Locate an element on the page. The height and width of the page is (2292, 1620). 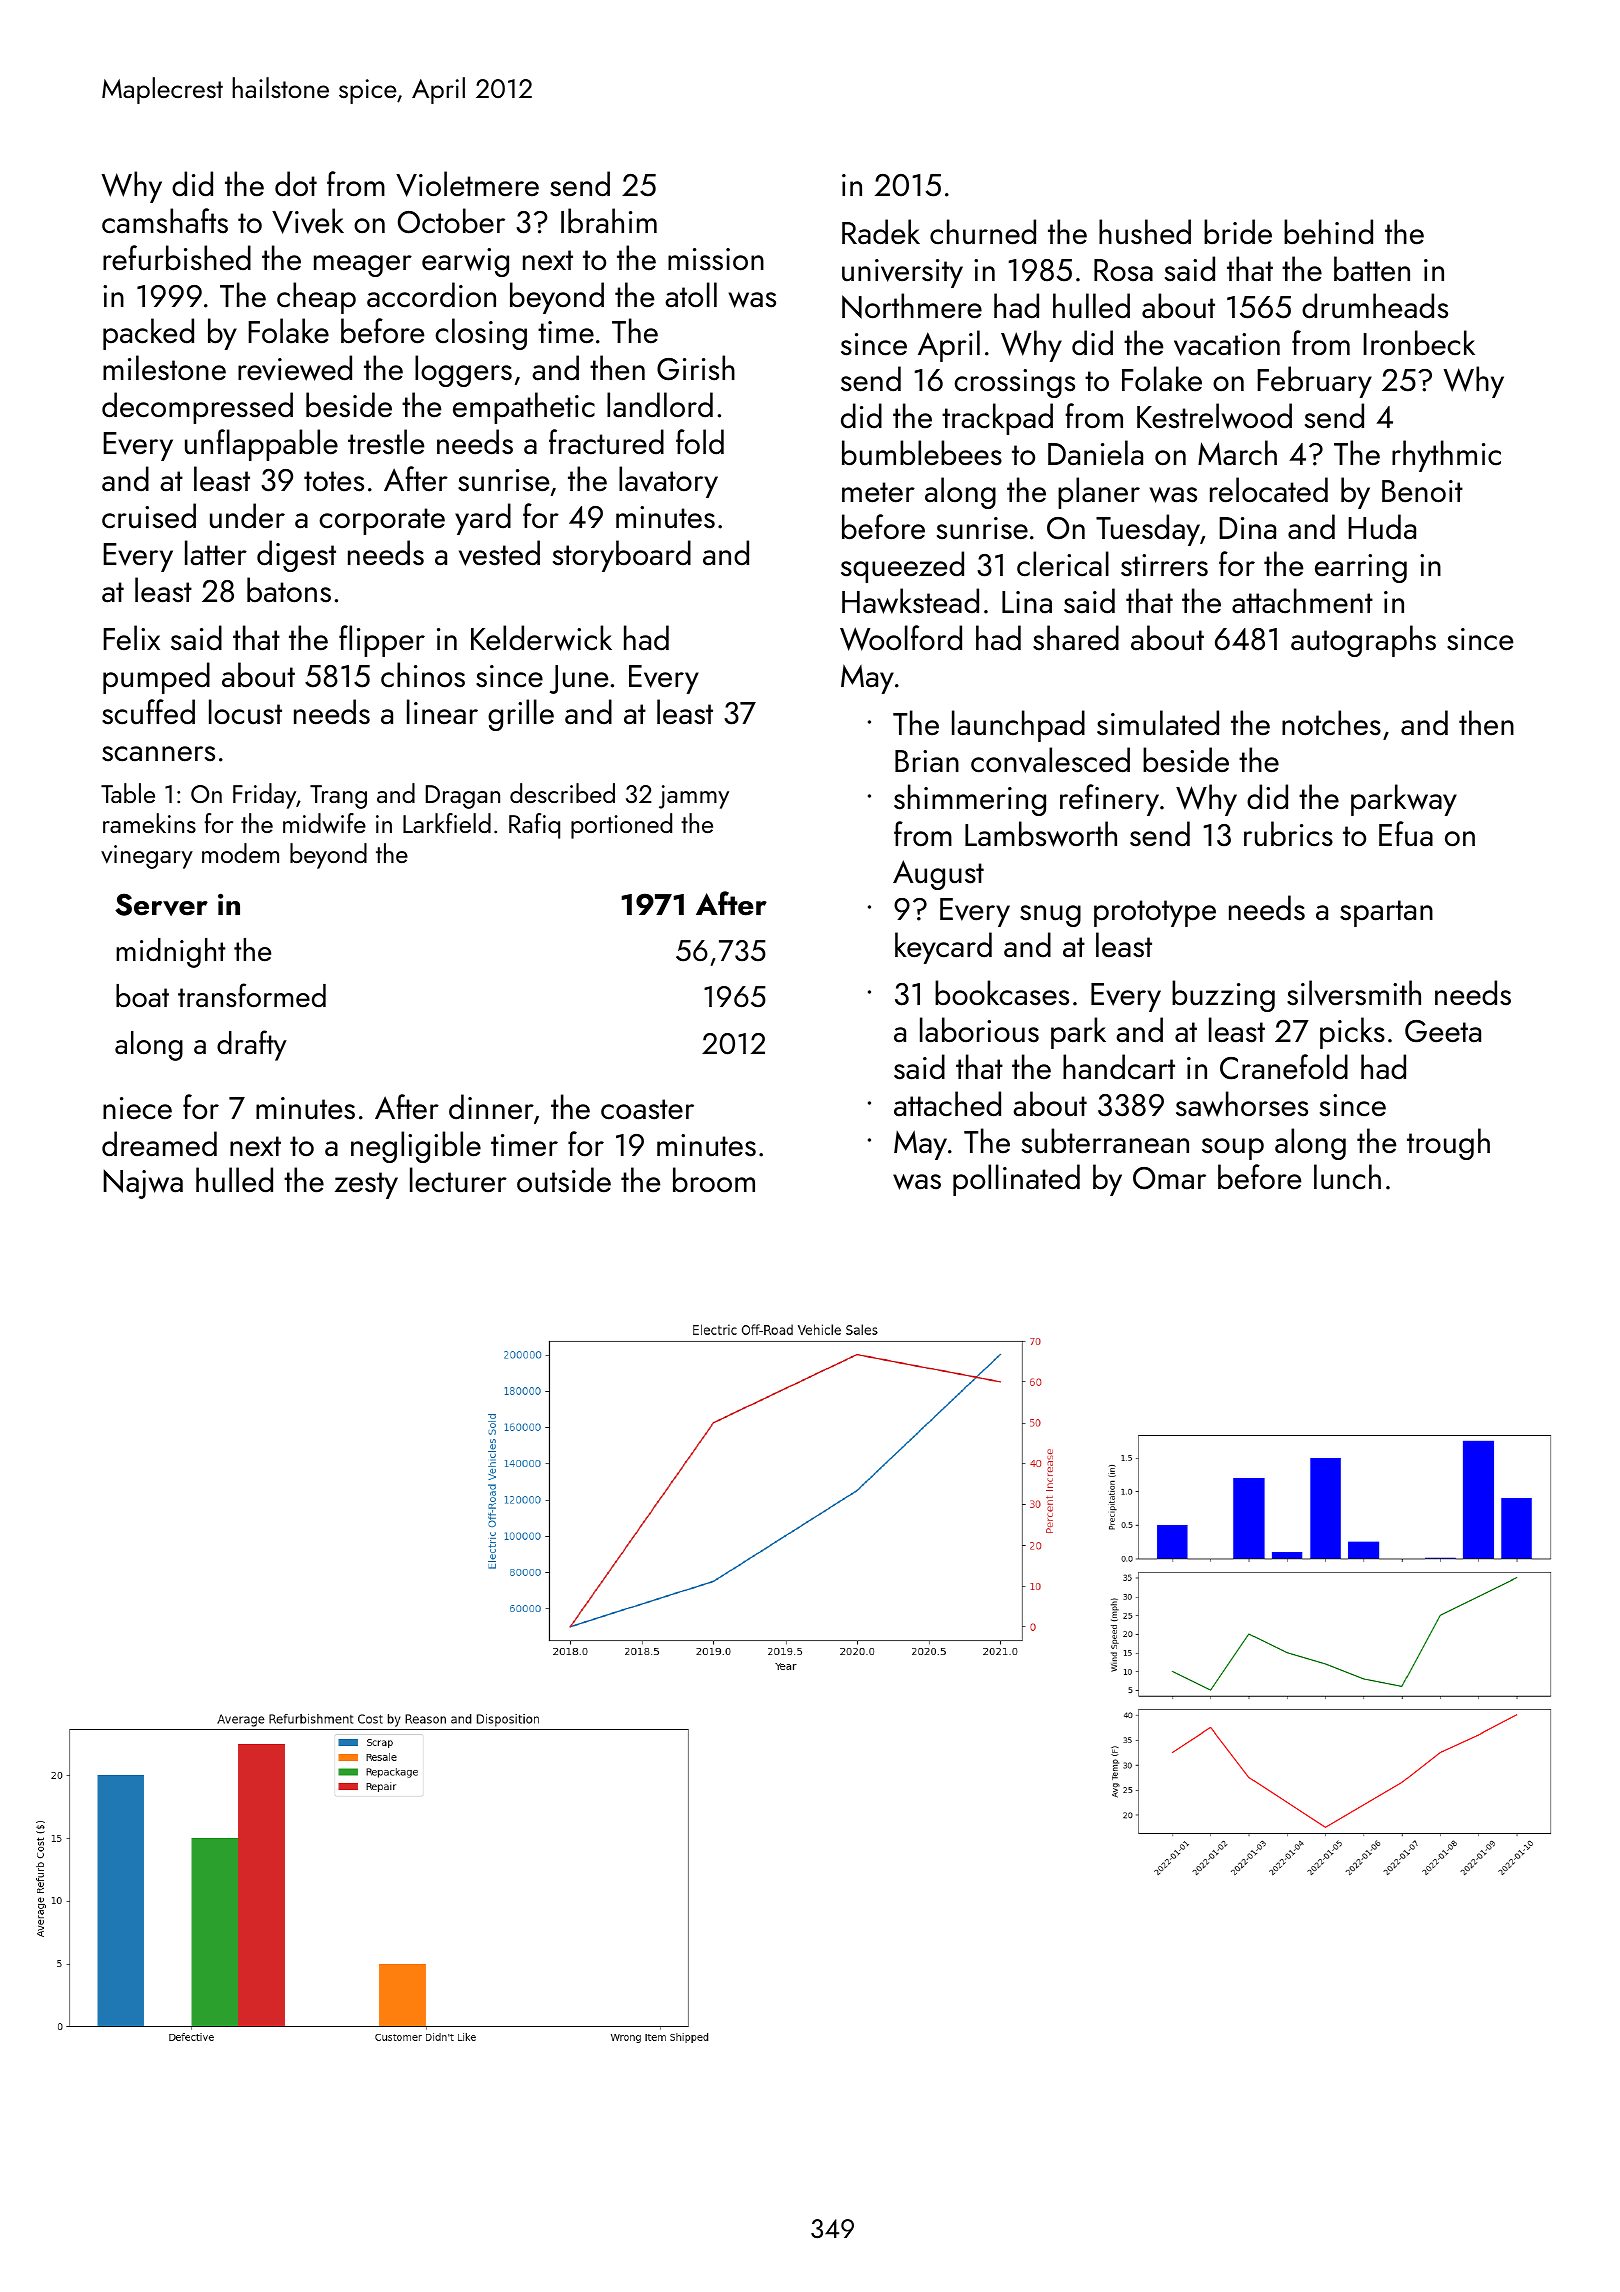
midnight is located at coordinates (170, 953).
